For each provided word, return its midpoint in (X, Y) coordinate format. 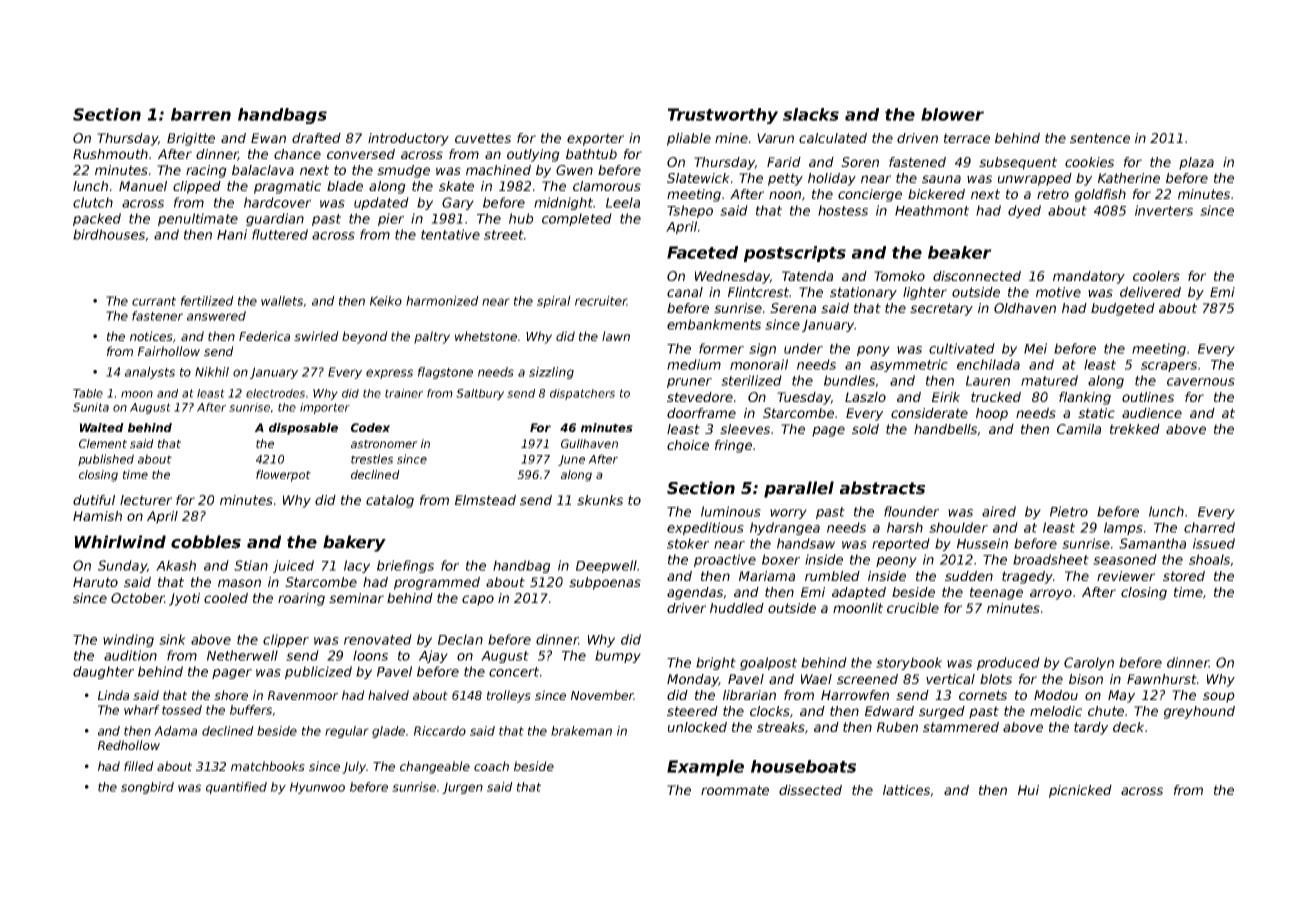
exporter (595, 139)
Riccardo (440, 731)
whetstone (486, 336)
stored (1184, 576)
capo (478, 600)
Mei (1035, 348)
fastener (157, 316)
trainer (404, 393)
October (138, 598)
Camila (1079, 429)
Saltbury (480, 394)
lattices (906, 790)
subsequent (1018, 163)
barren (201, 114)
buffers (251, 710)
